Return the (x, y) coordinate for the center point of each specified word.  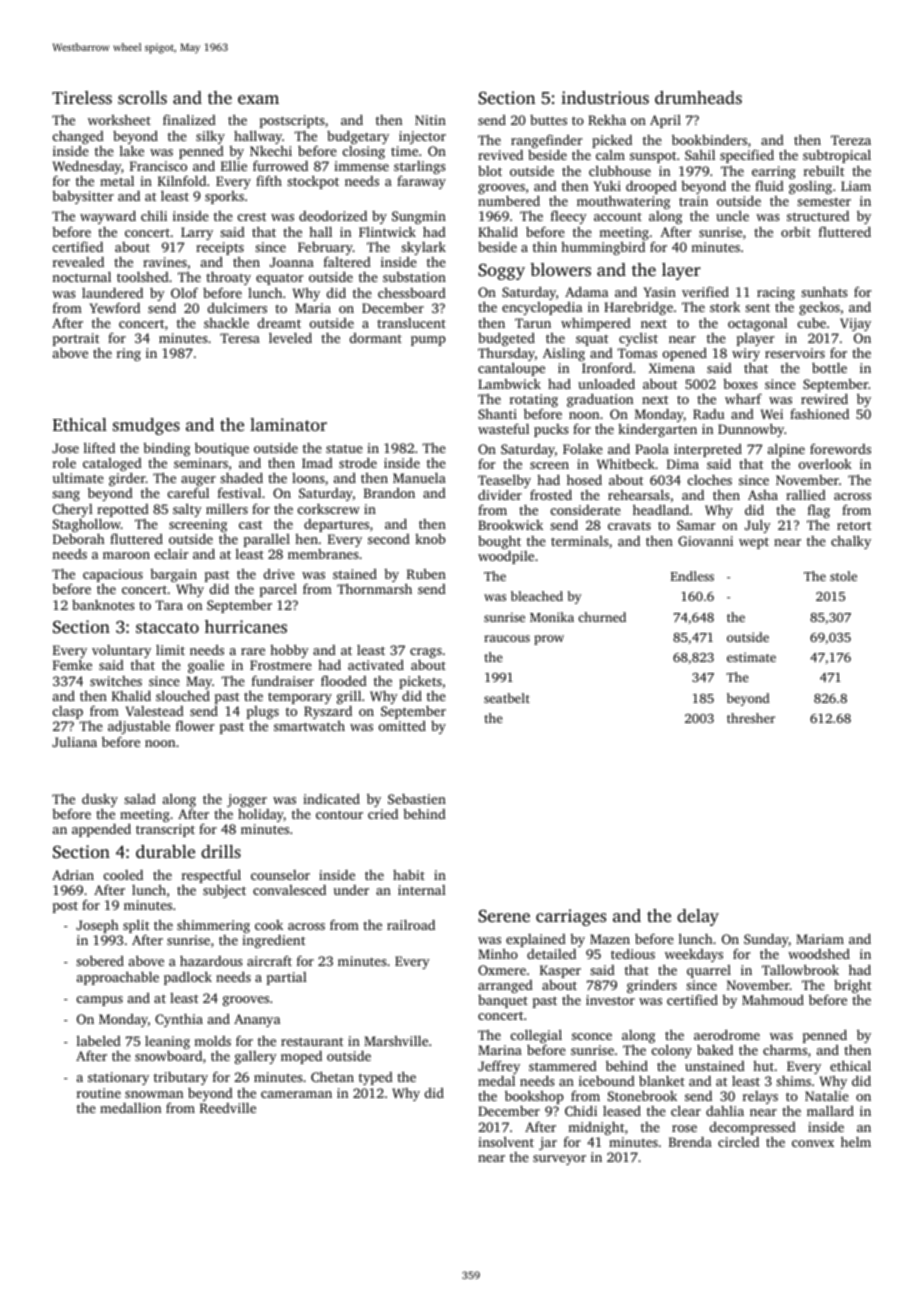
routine (99, 1093)
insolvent (506, 1141)
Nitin (430, 120)
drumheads (698, 97)
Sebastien (417, 799)
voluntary (121, 651)
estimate (751, 657)
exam (258, 99)
